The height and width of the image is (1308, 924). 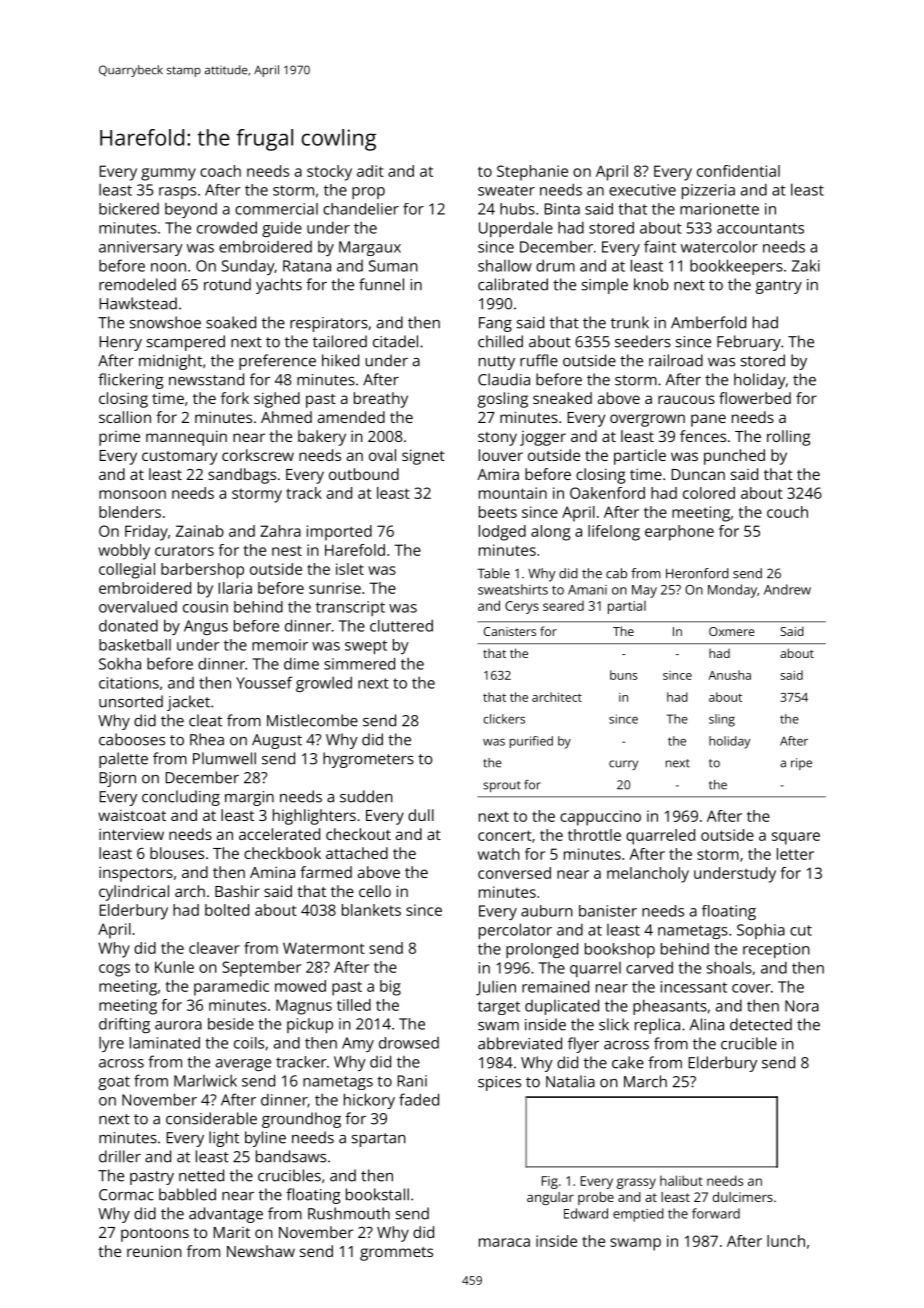 What do you see at coordinates (220, 171) in the image?
I see `coach` at bounding box center [220, 171].
